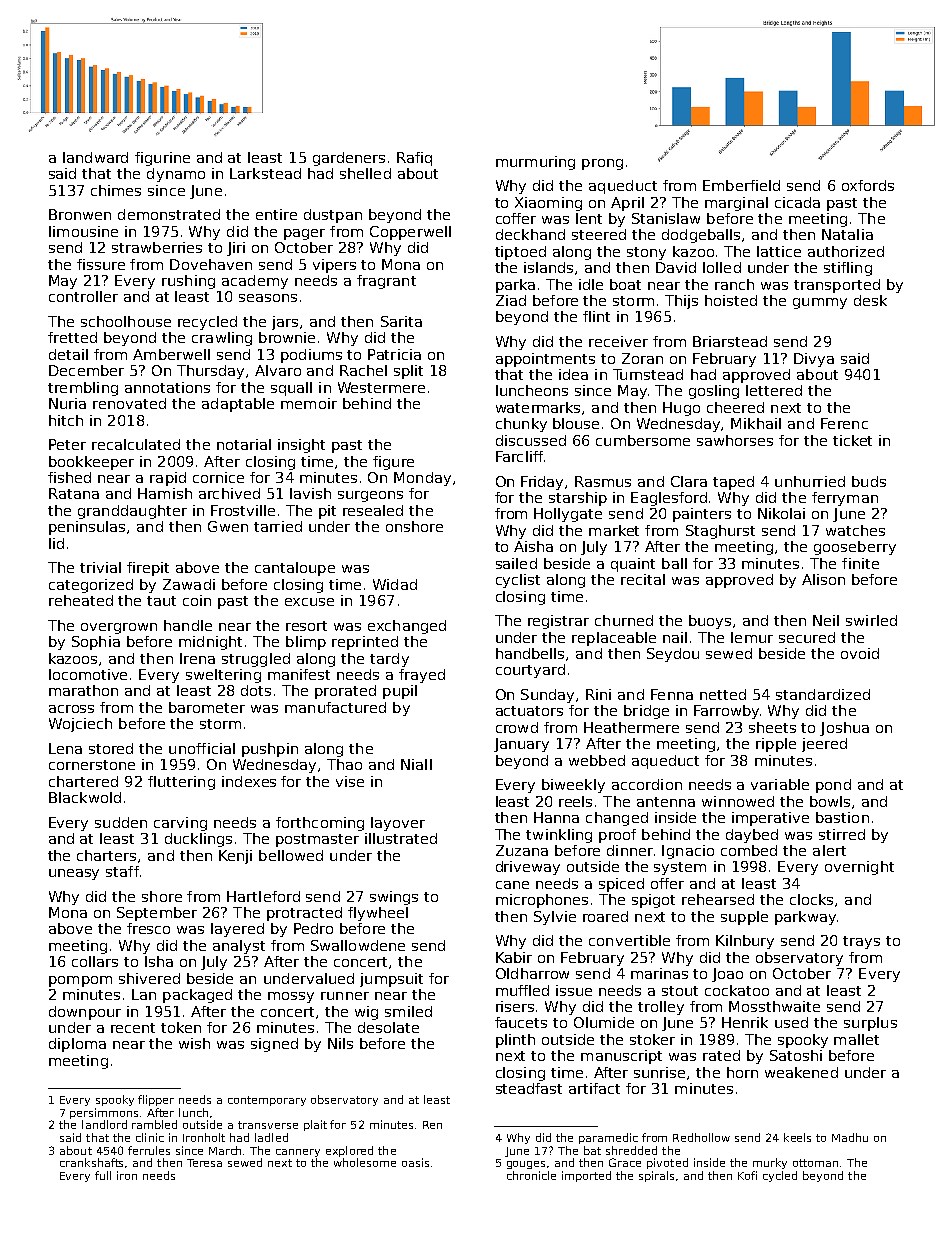 The image size is (952, 1233). I want to click on swings, so click(394, 898).
